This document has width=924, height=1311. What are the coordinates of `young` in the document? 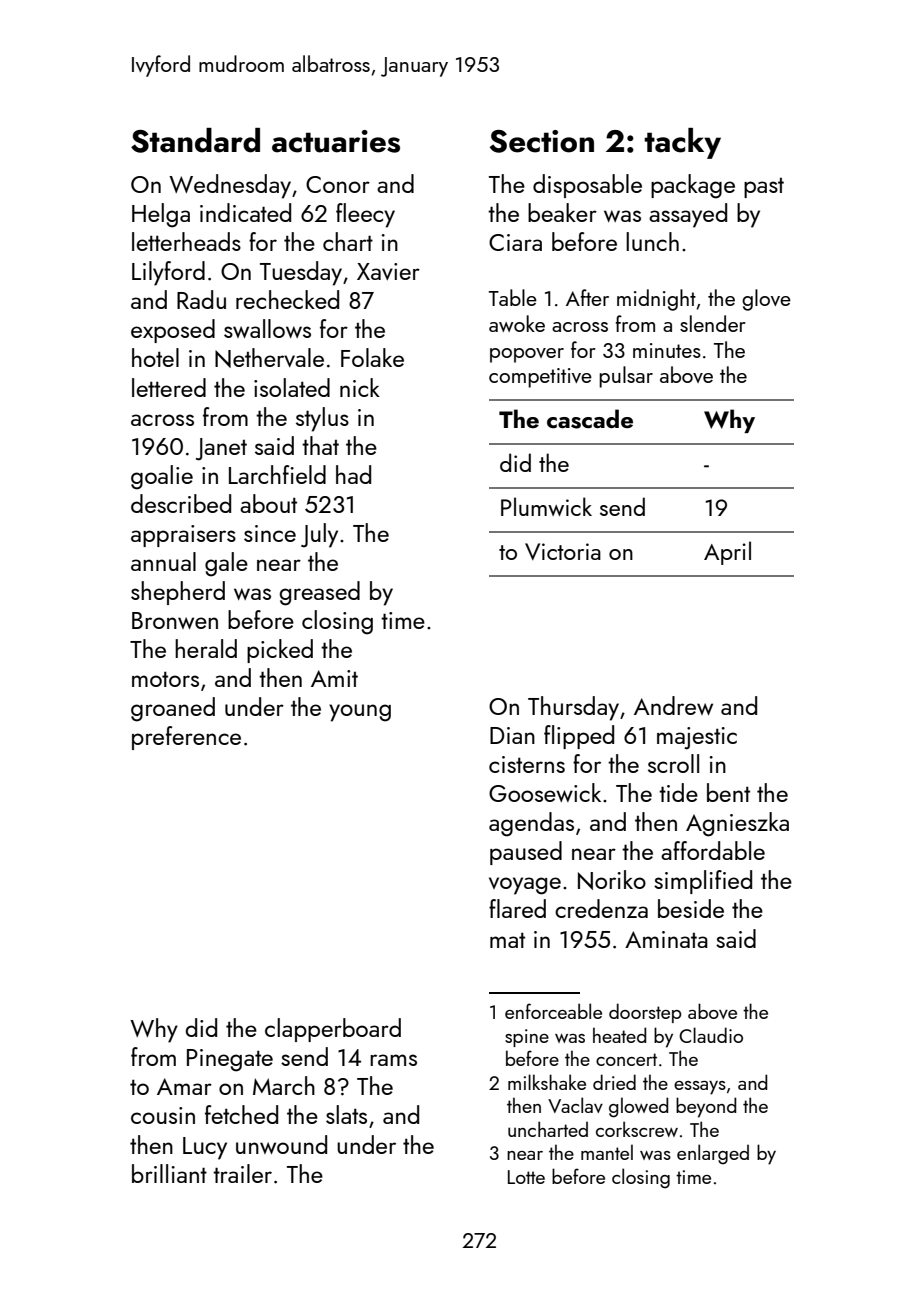 It's located at (360, 713).
